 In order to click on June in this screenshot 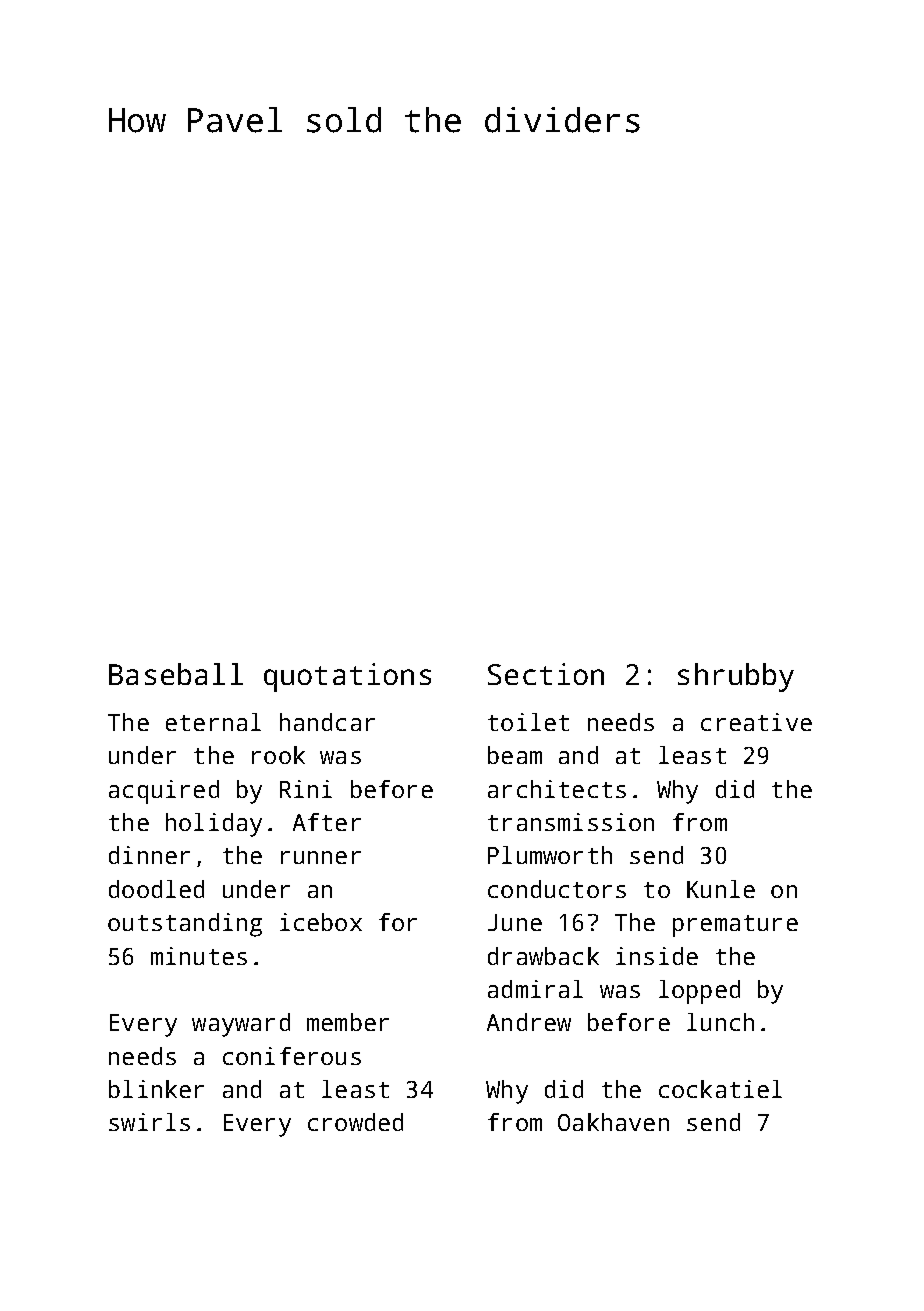, I will do `click(515, 922)`.
